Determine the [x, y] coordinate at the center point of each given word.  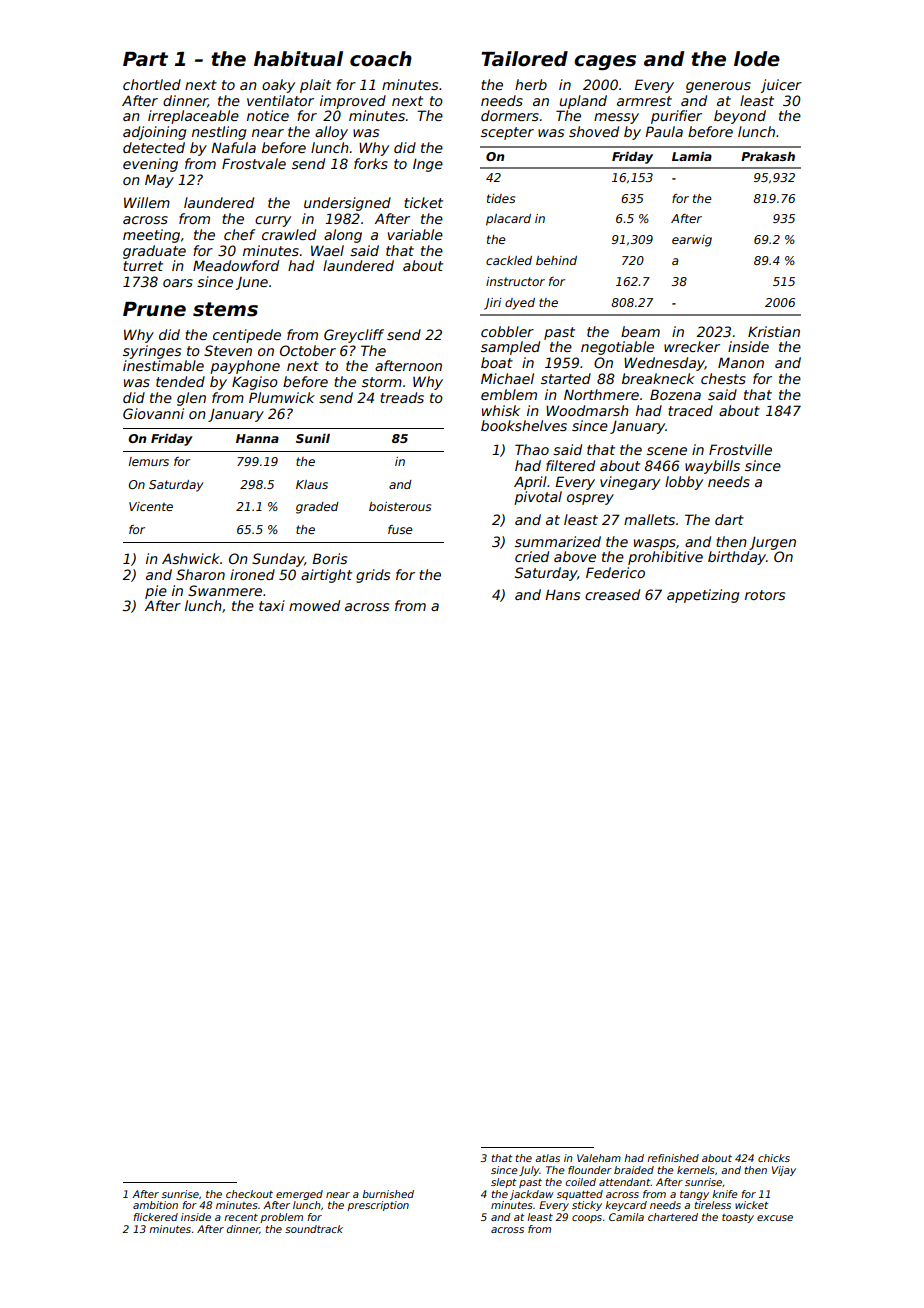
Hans [562, 594]
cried [532, 556]
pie [156, 592]
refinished [673, 1158]
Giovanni [153, 413]
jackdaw [531, 1195]
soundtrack [314, 1229]
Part [145, 59]
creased [612, 594]
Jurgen [772, 543]
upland [583, 102]
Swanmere [225, 590]
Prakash [768, 156]
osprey [590, 499]
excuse [775, 1218]
